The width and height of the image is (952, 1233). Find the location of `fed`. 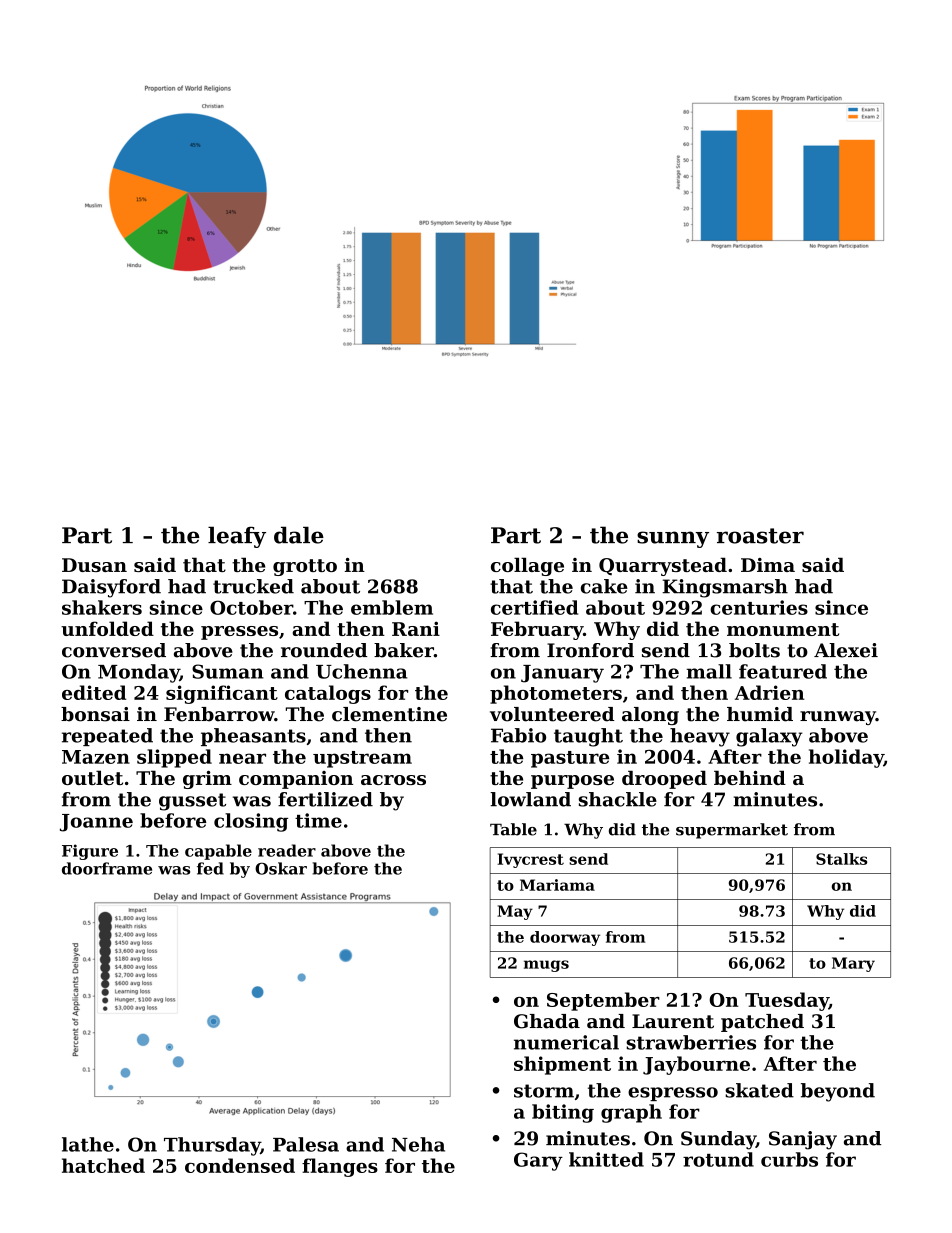

fed is located at coordinates (210, 868).
